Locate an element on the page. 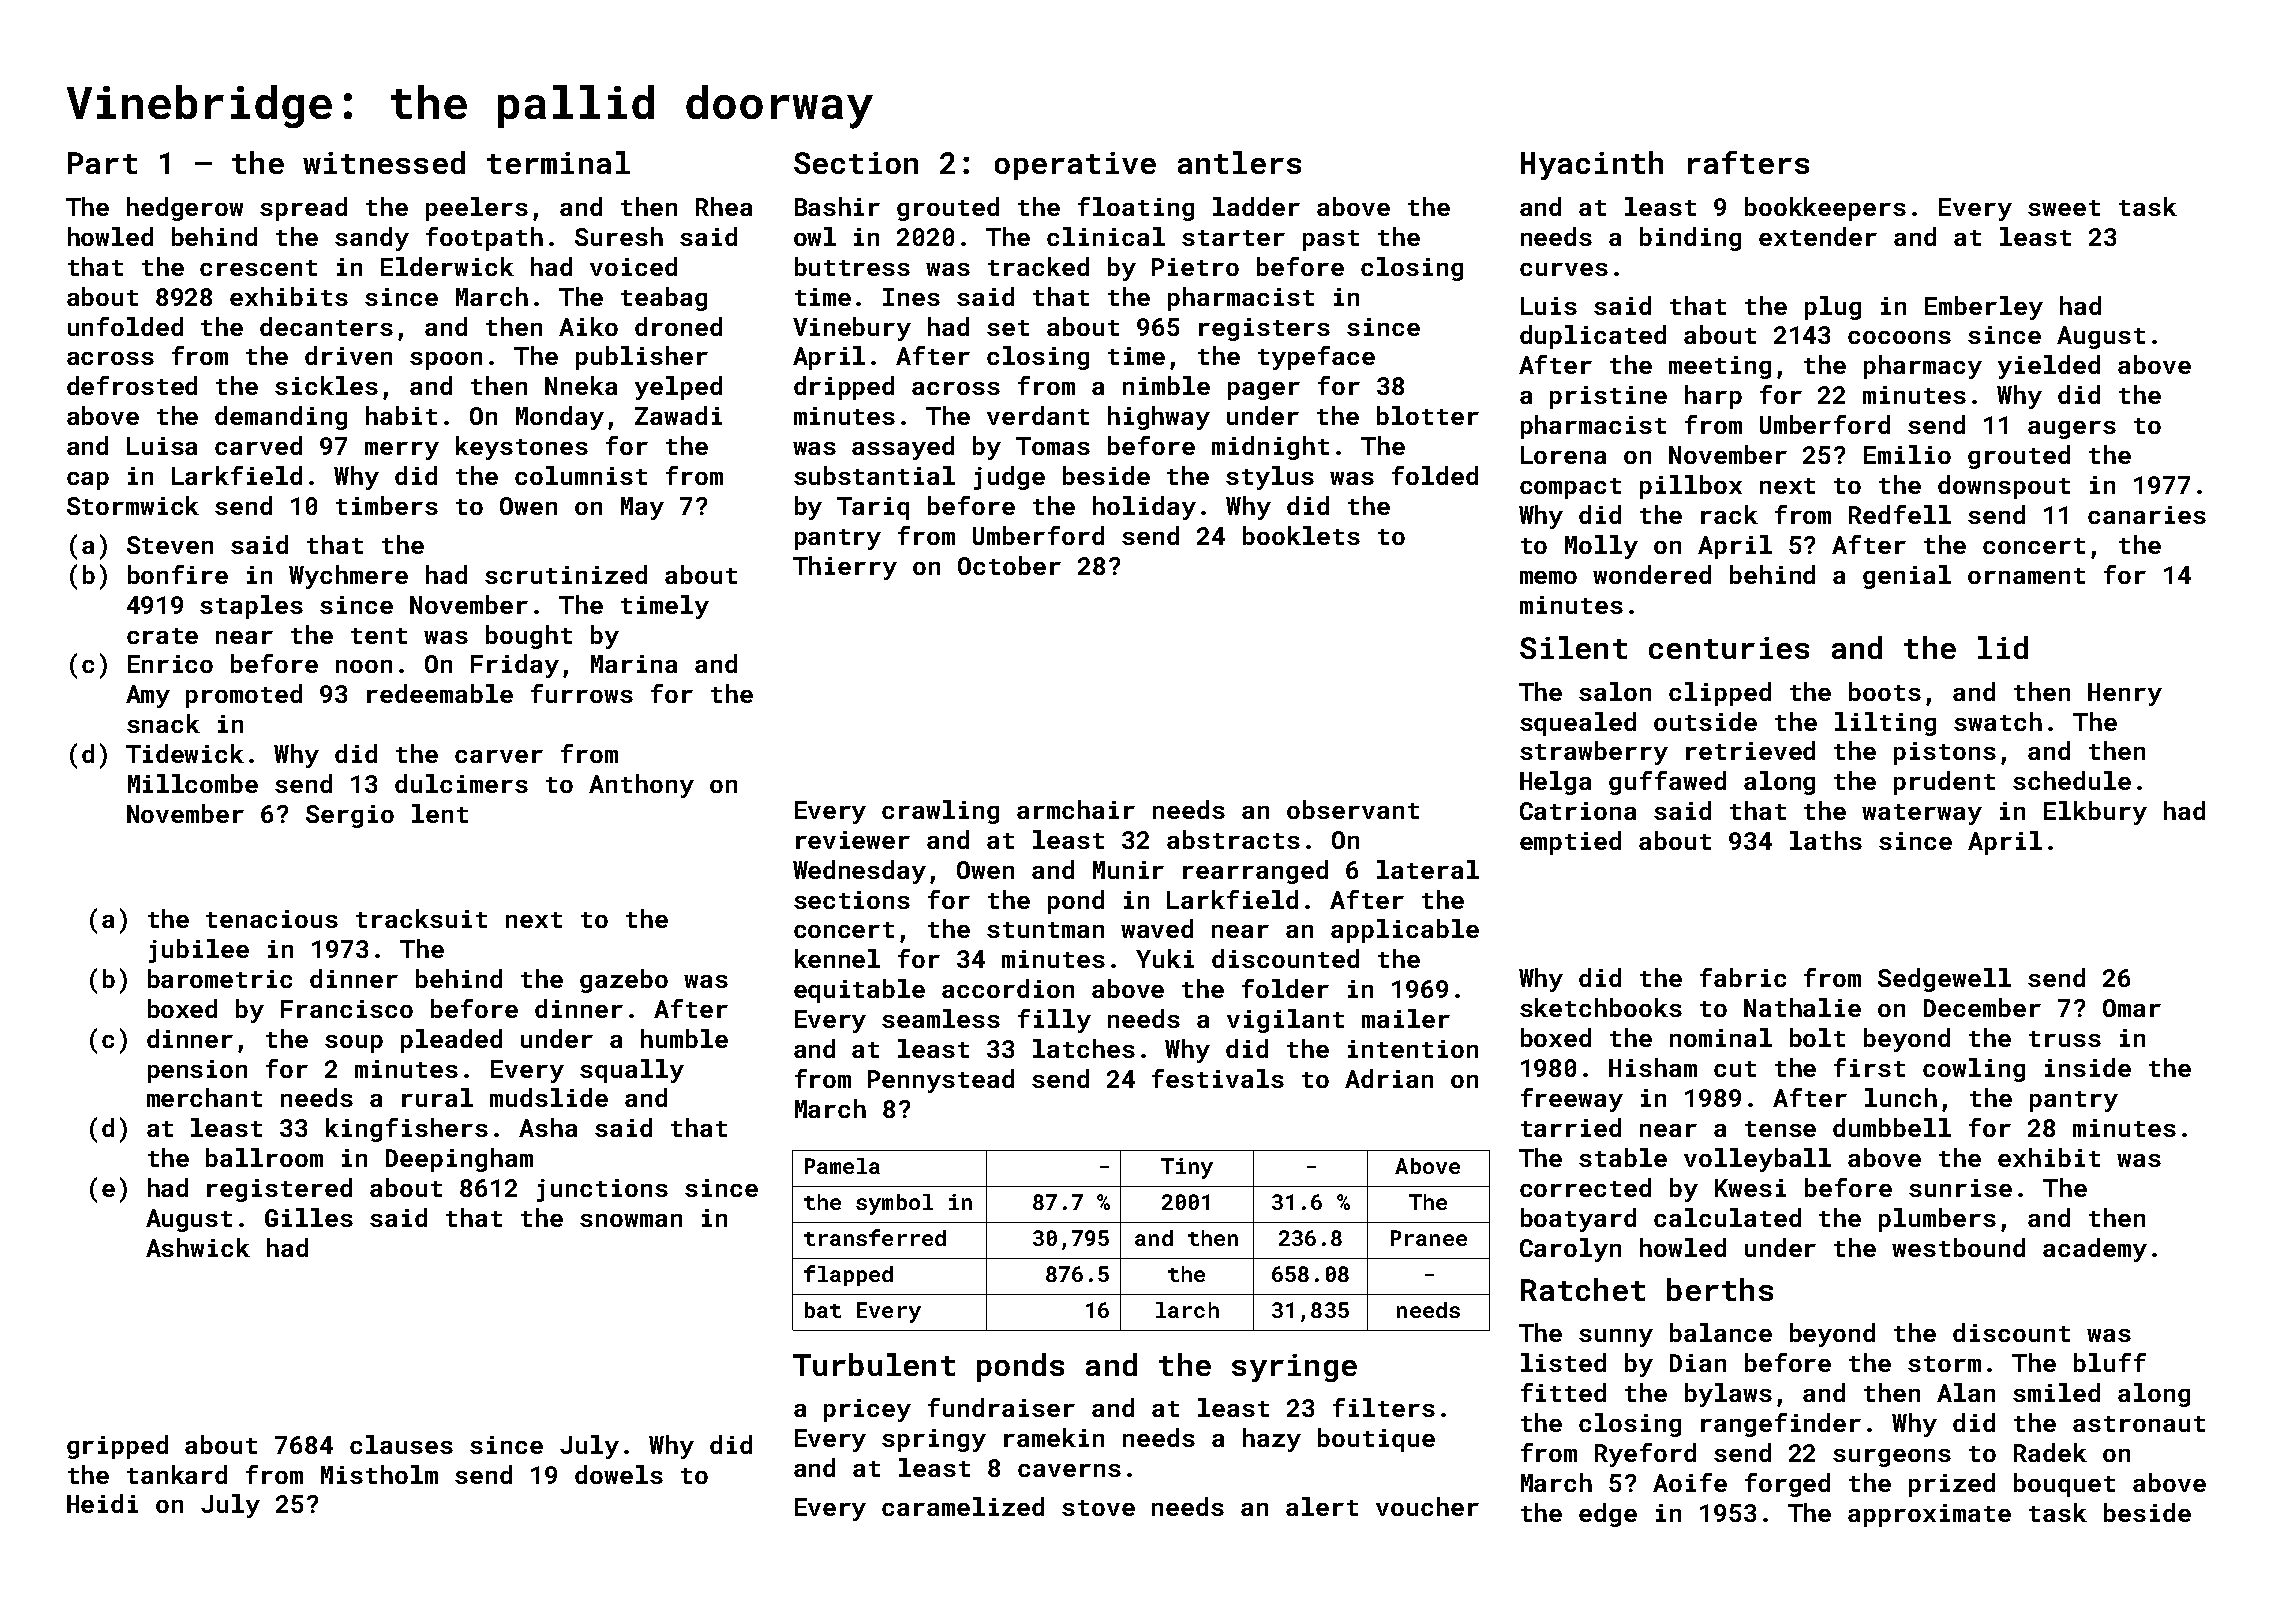  clipped is located at coordinates (1720, 694).
